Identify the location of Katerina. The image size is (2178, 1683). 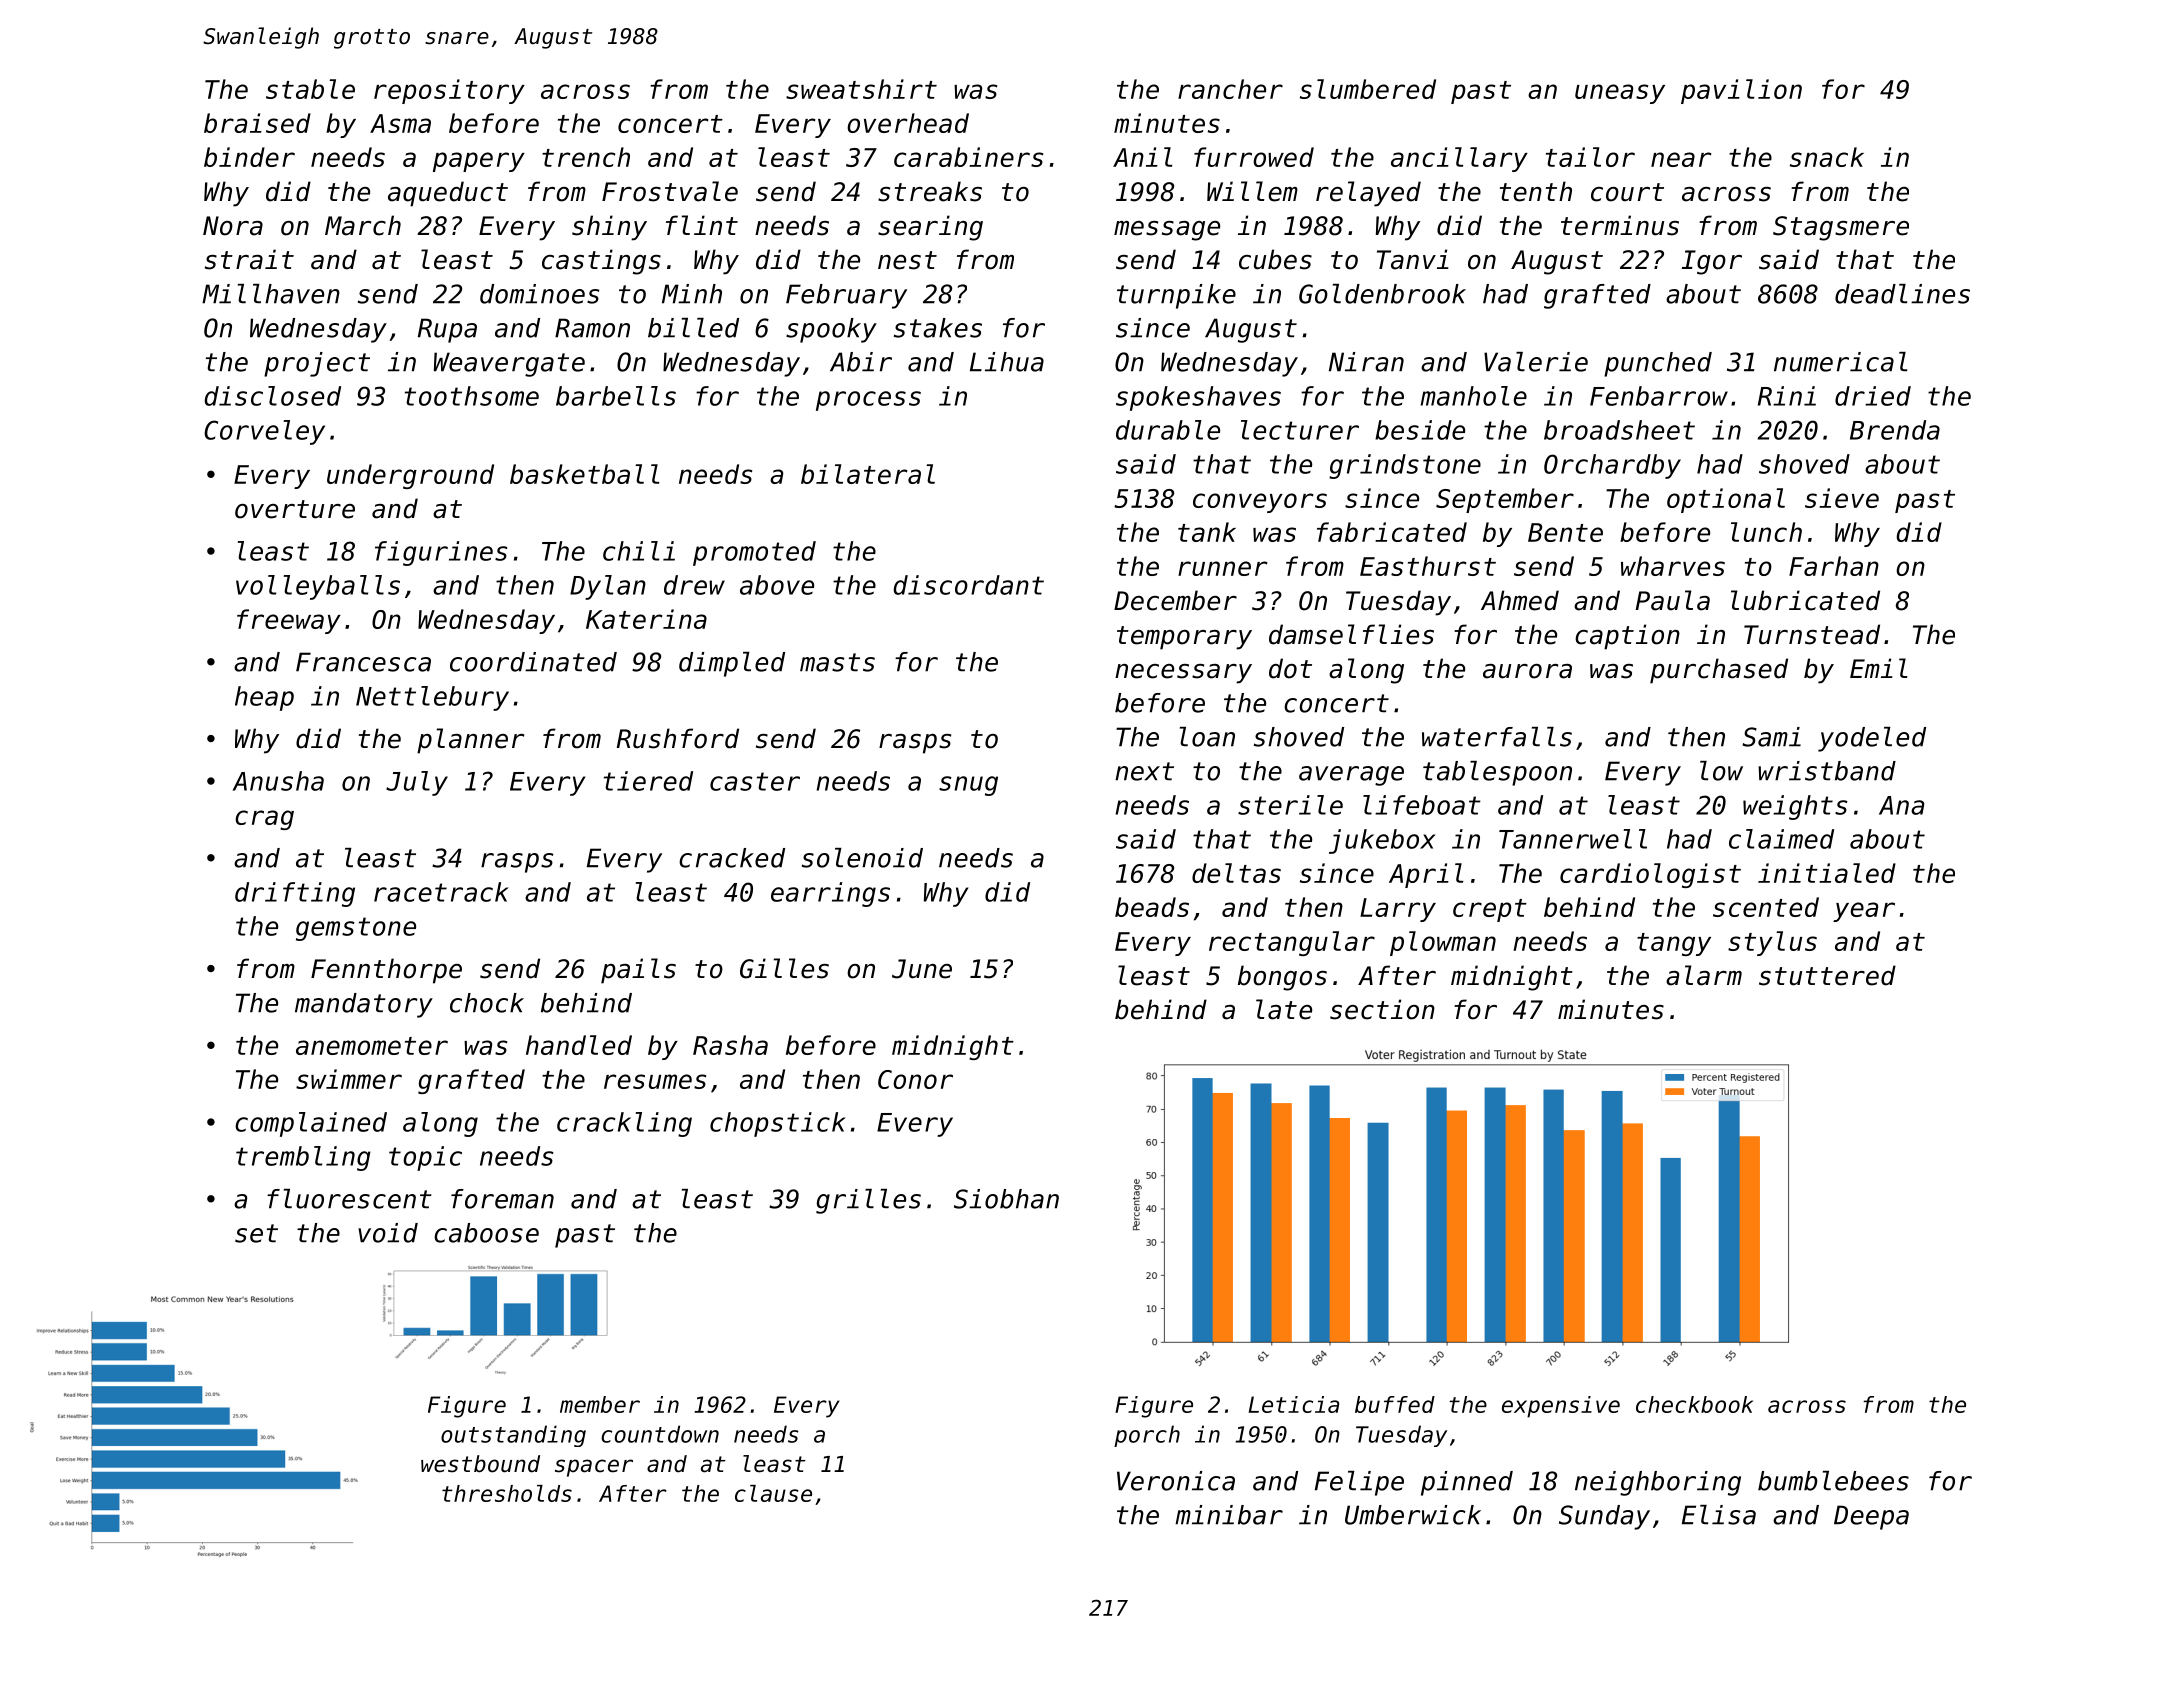
(646, 619).
